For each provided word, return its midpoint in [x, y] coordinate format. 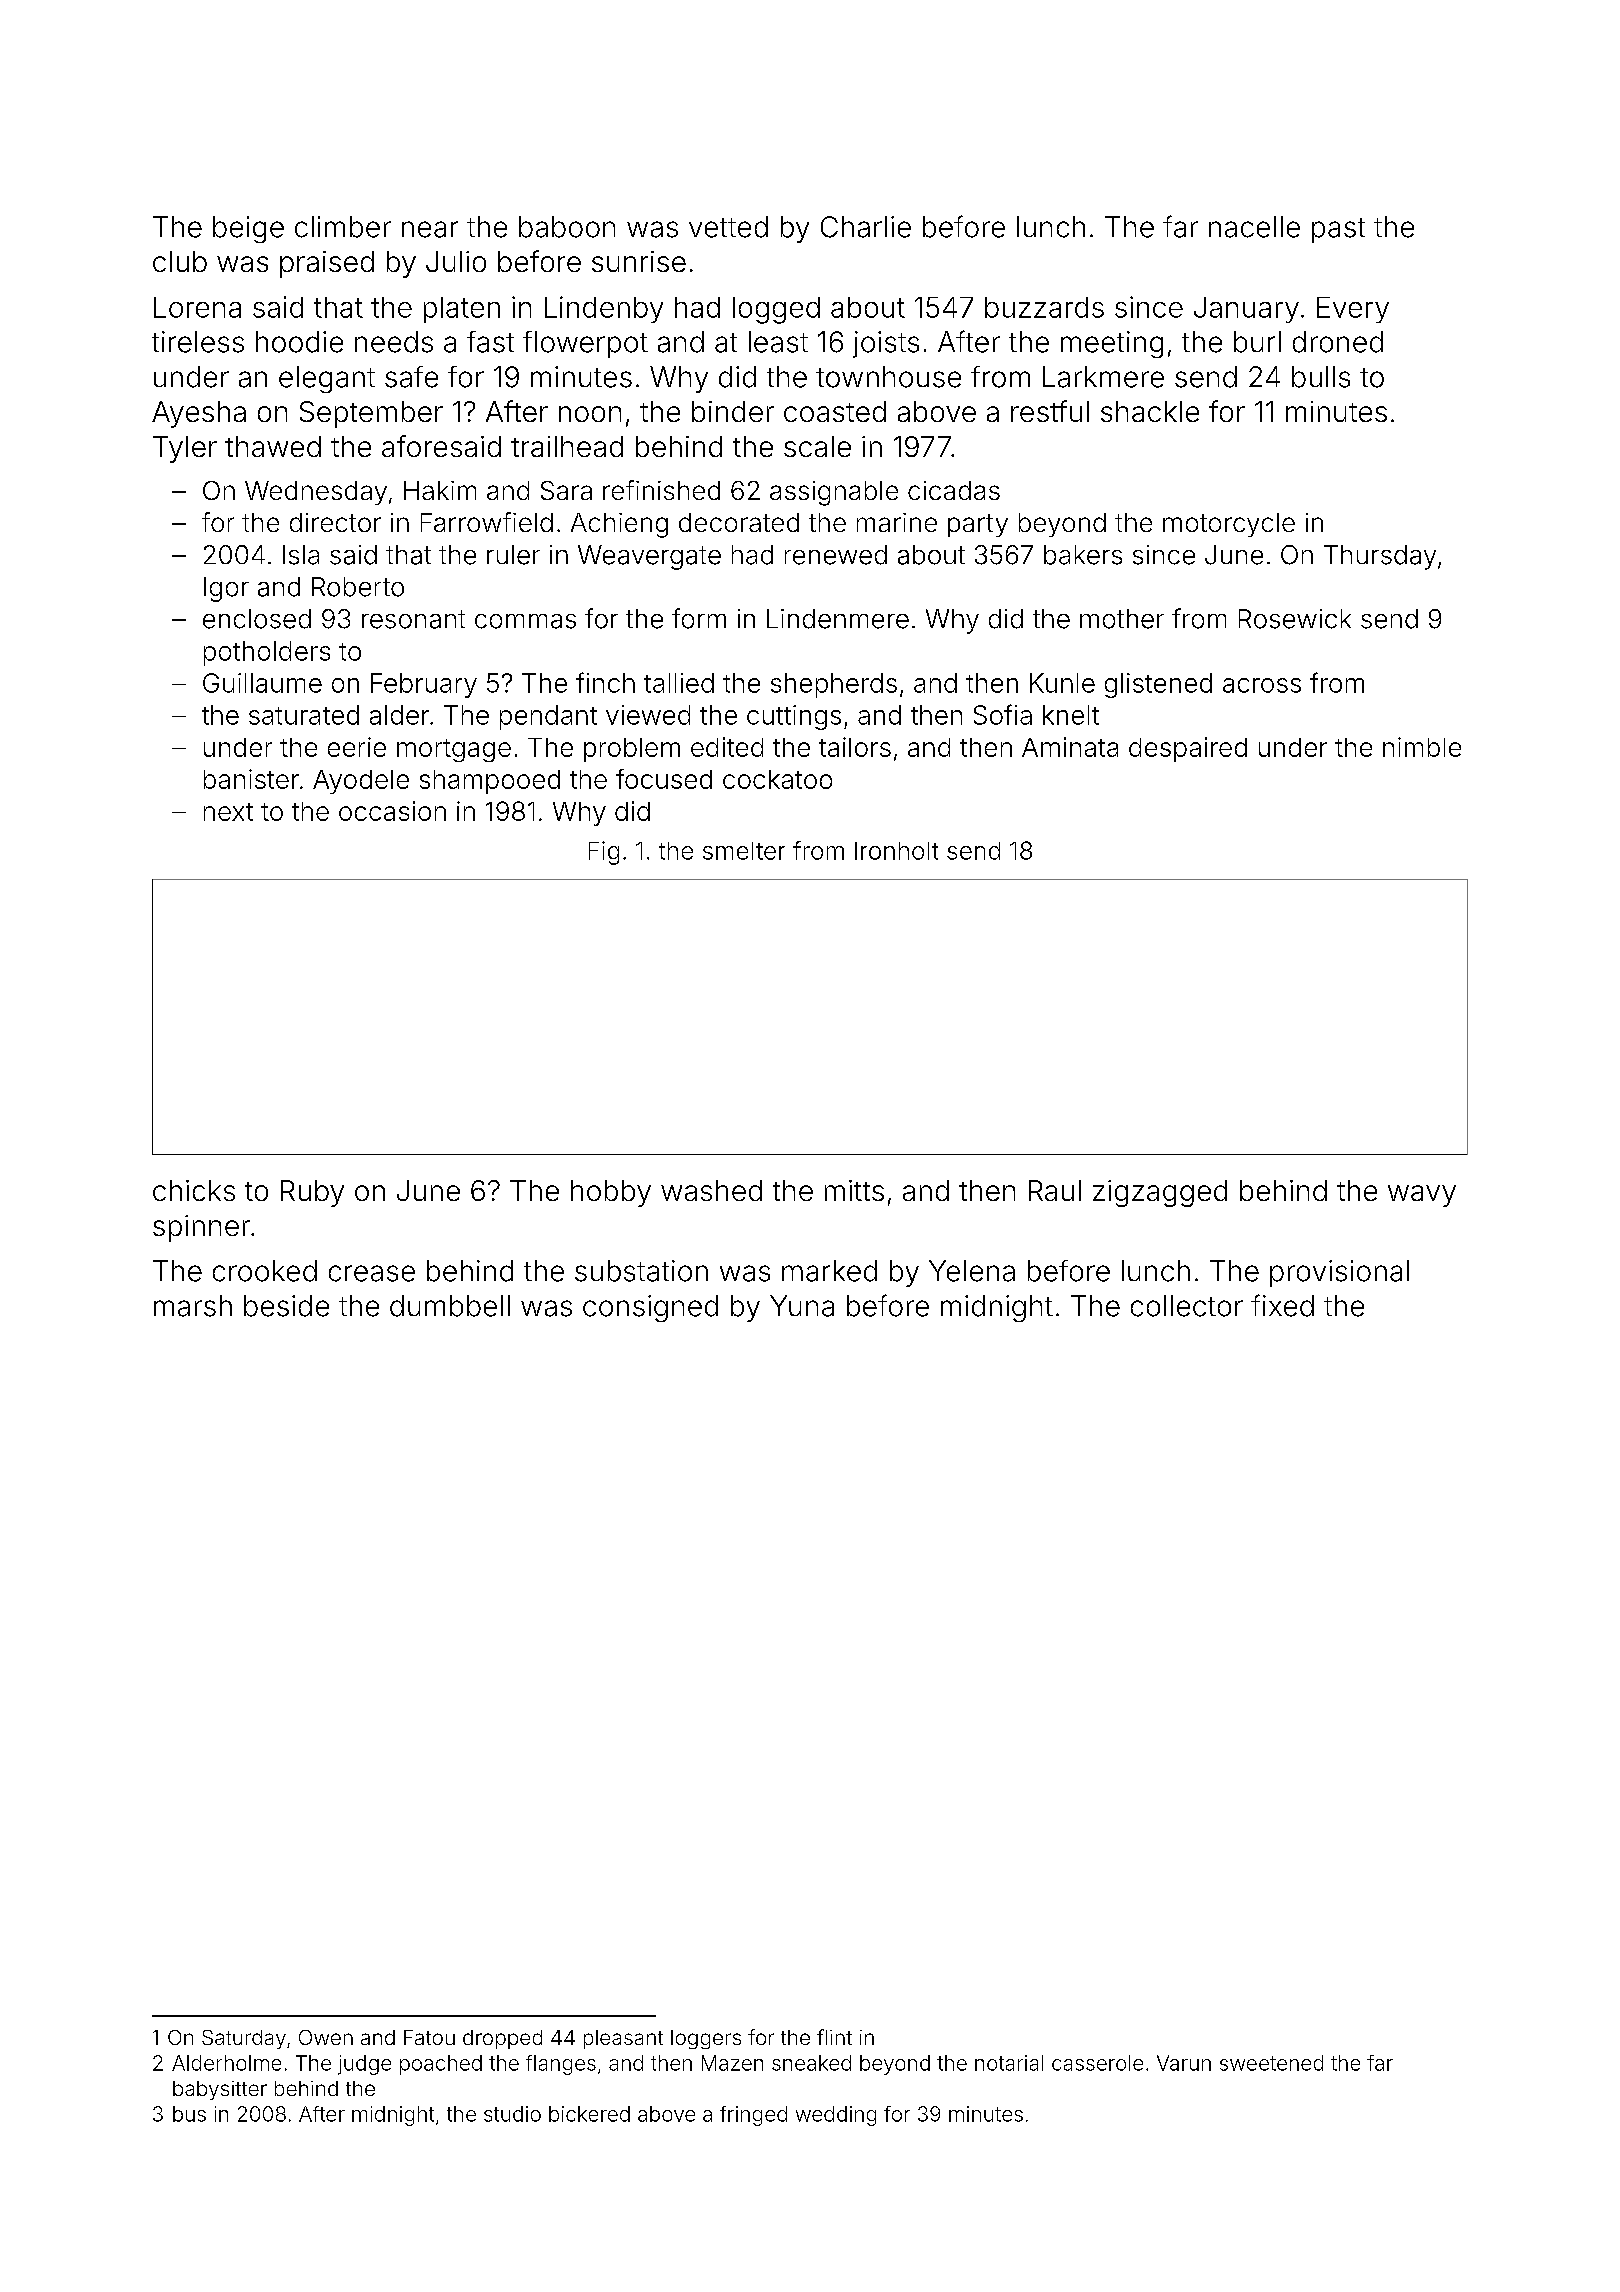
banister [251, 779]
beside [286, 1306]
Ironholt [896, 851]
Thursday [1380, 557]
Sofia [1003, 714]
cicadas [954, 490]
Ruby [312, 1193]
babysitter [220, 2090]
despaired [1188, 749]
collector [1187, 1306]
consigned [650, 1308]
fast [490, 342]
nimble [1422, 747]
